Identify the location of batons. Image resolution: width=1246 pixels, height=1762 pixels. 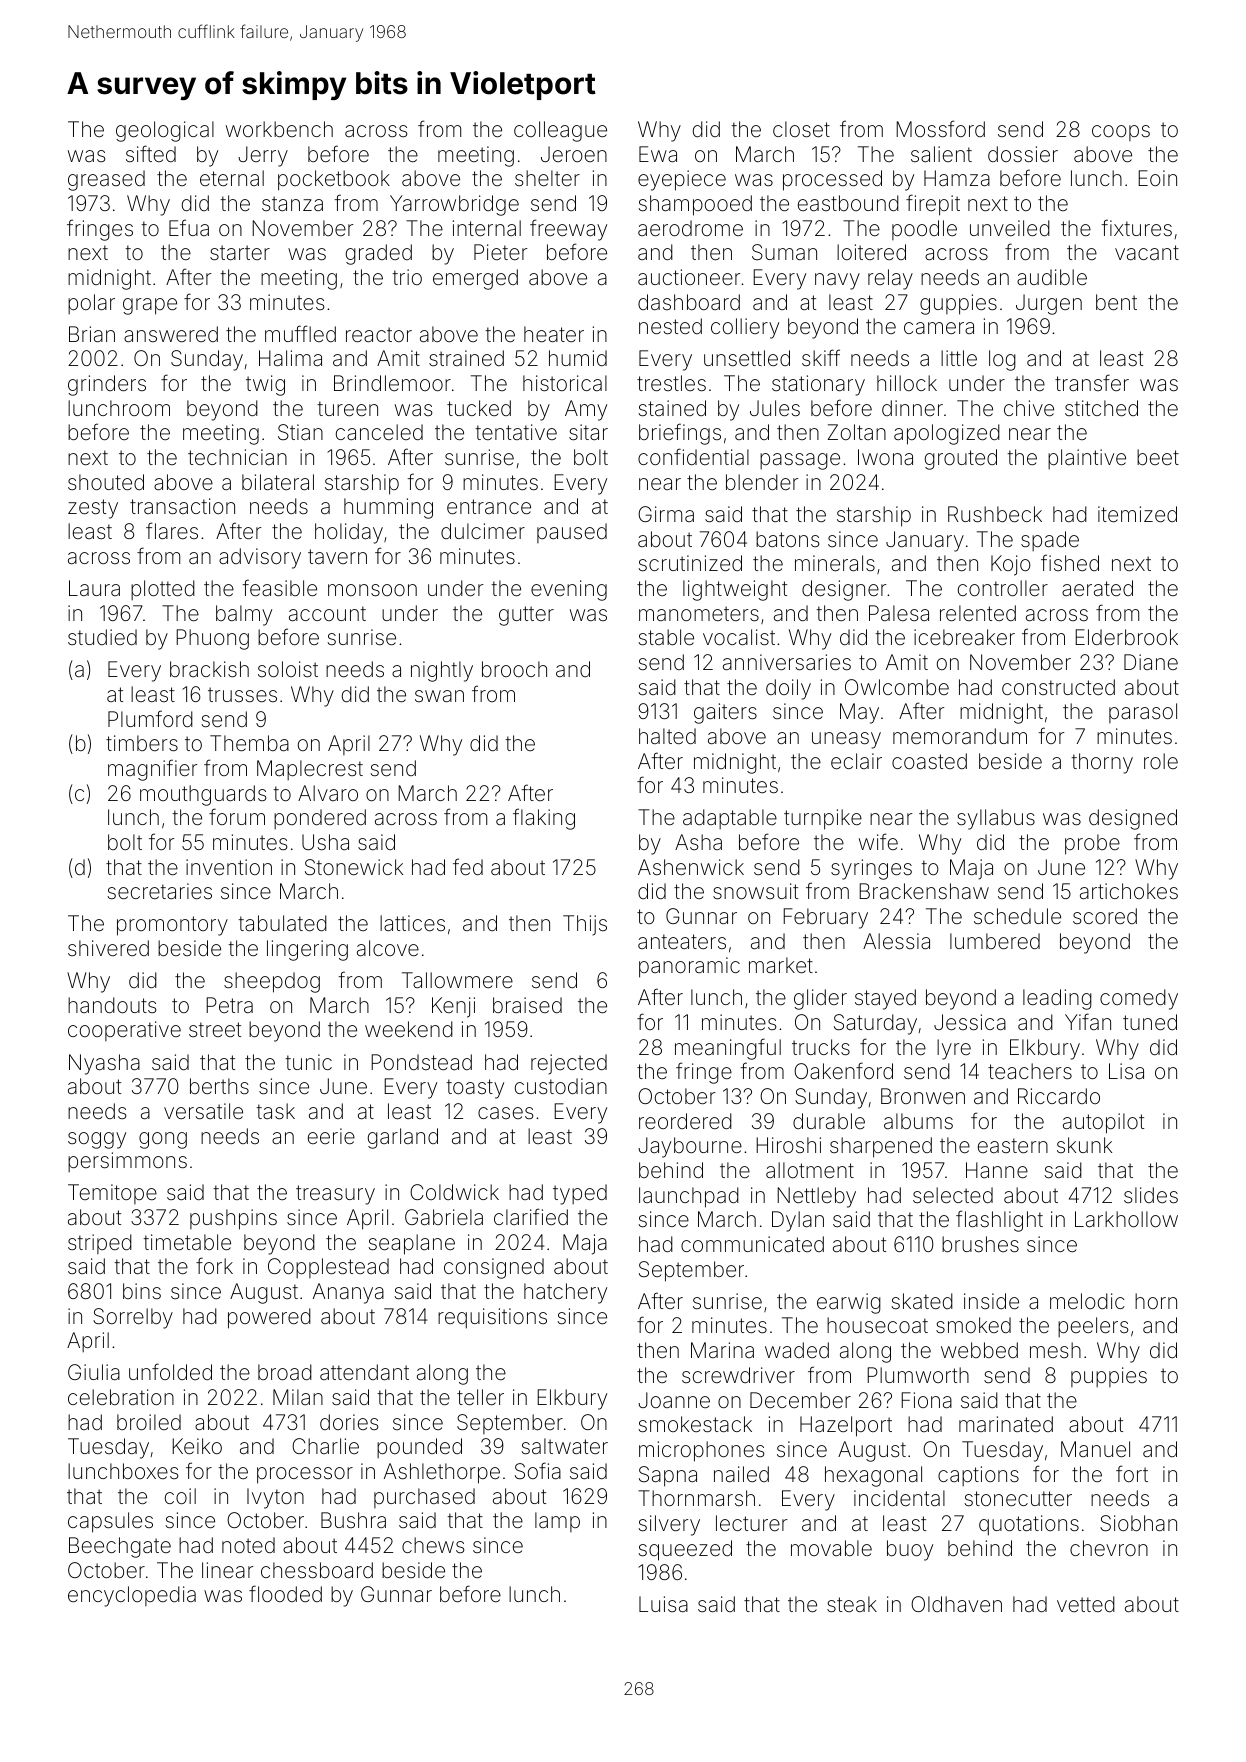
(787, 539).
